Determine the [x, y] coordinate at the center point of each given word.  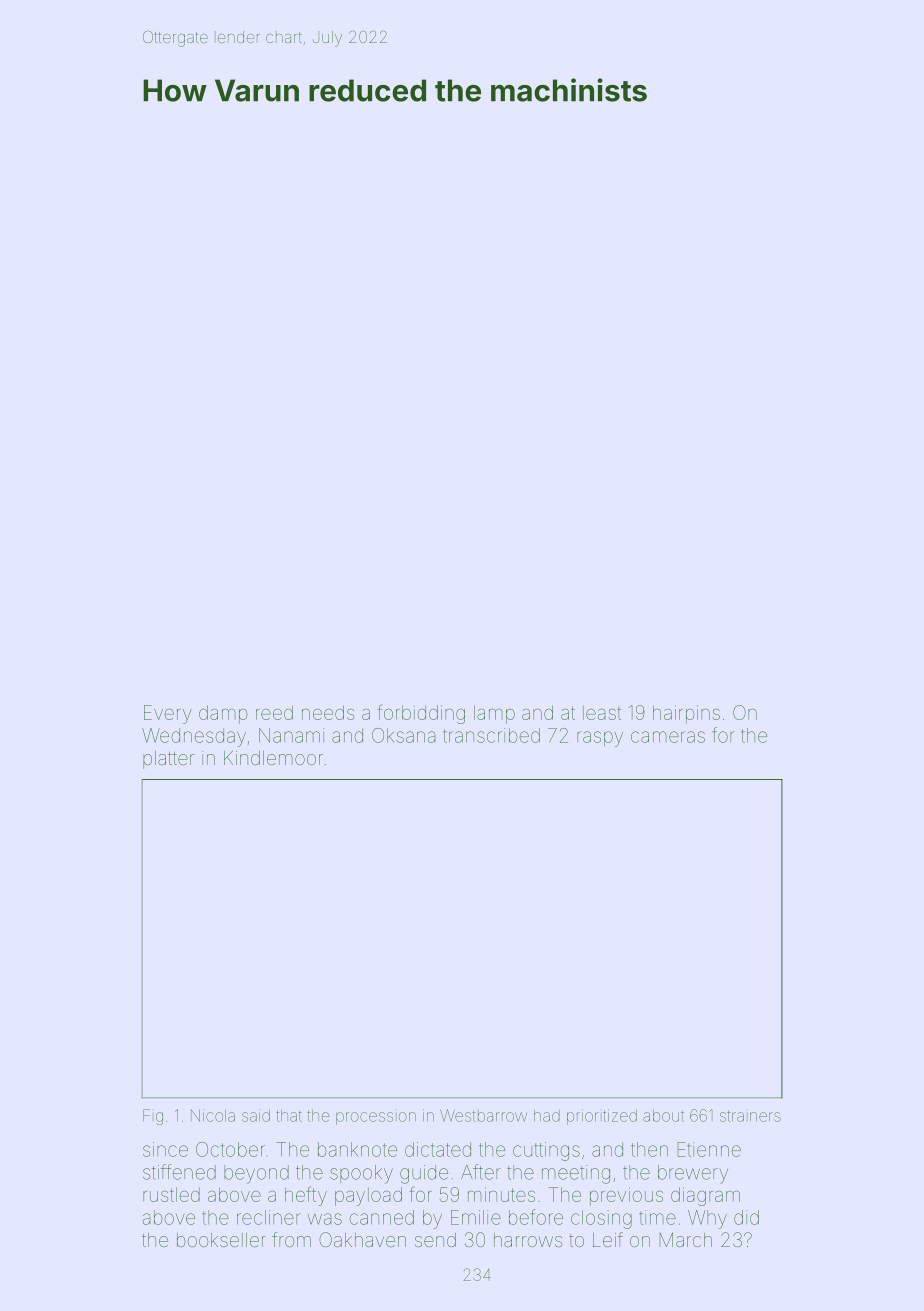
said [256, 1116]
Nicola [213, 1115]
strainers [750, 1116]
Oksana [404, 735]
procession [376, 1118]
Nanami [291, 735]
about [663, 1116]
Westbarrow [483, 1115]
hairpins [686, 714]
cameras [668, 737]
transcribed [491, 735]
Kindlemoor [273, 758]
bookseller [221, 1240]
